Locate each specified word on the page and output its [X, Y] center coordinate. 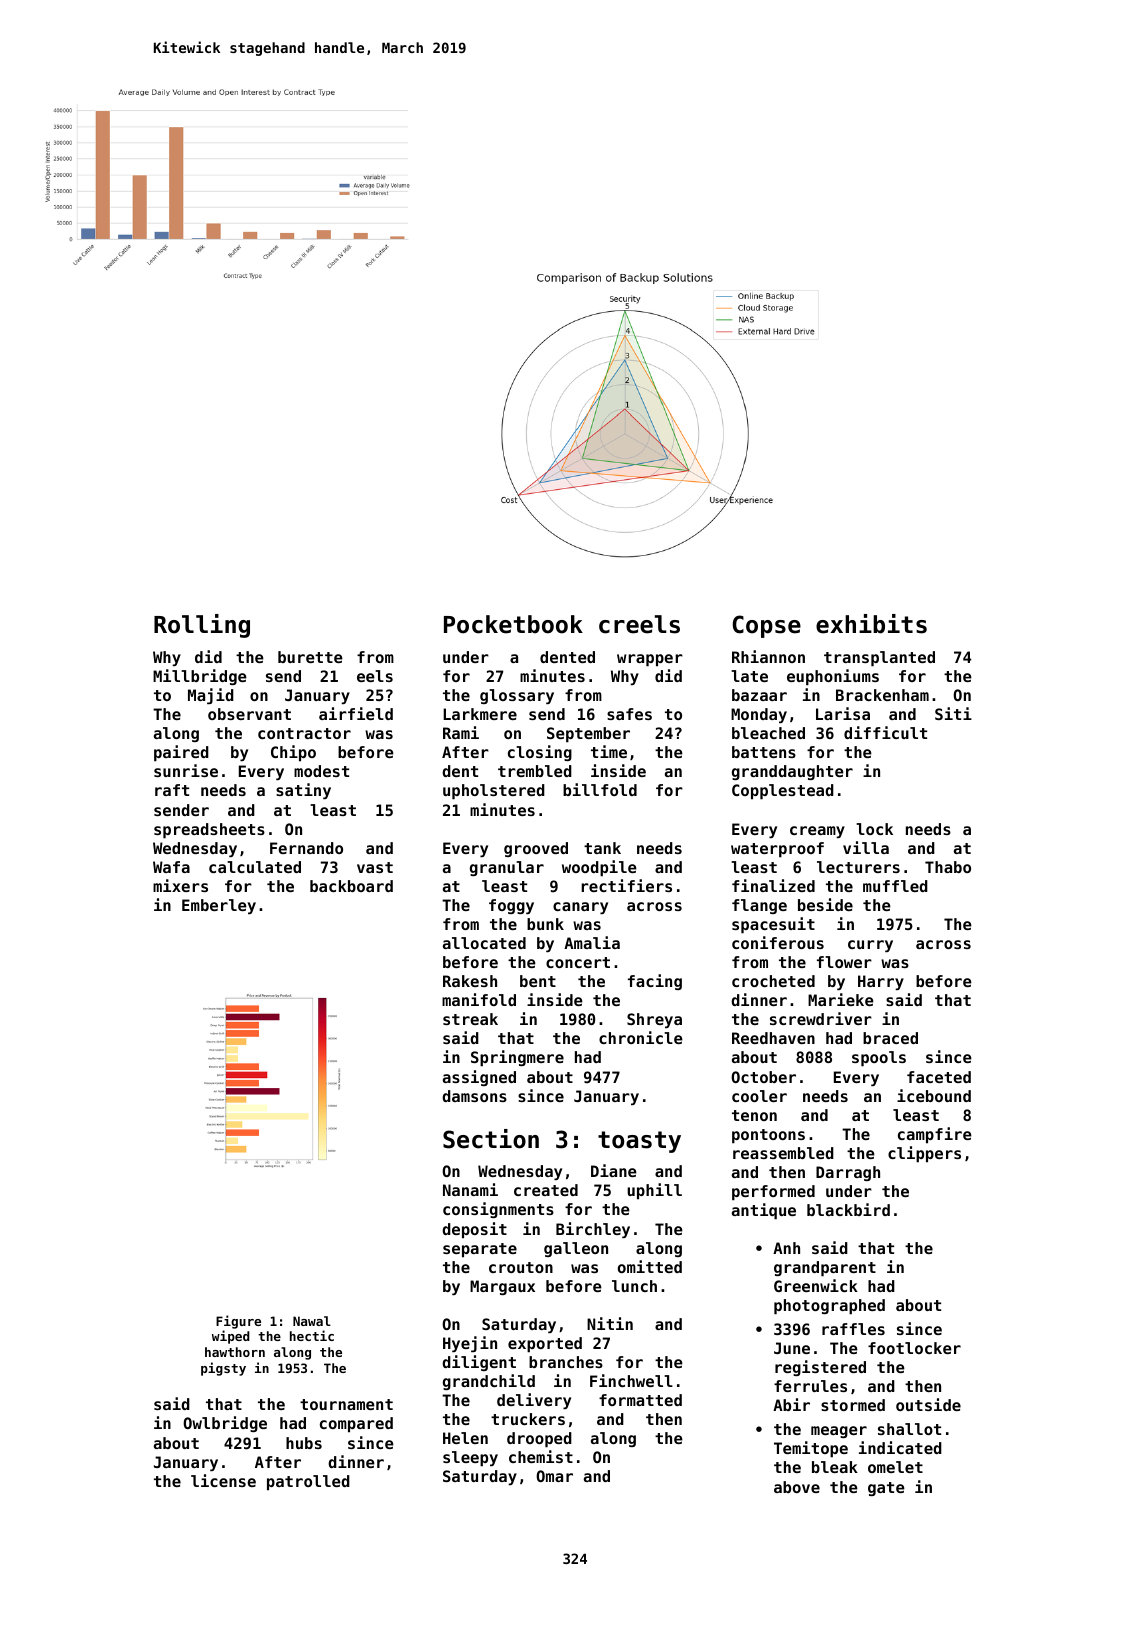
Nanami [470, 1189]
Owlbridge [225, 1424]
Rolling [202, 626]
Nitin [610, 1323]
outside [928, 1404]
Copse [766, 626]
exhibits [871, 624]
